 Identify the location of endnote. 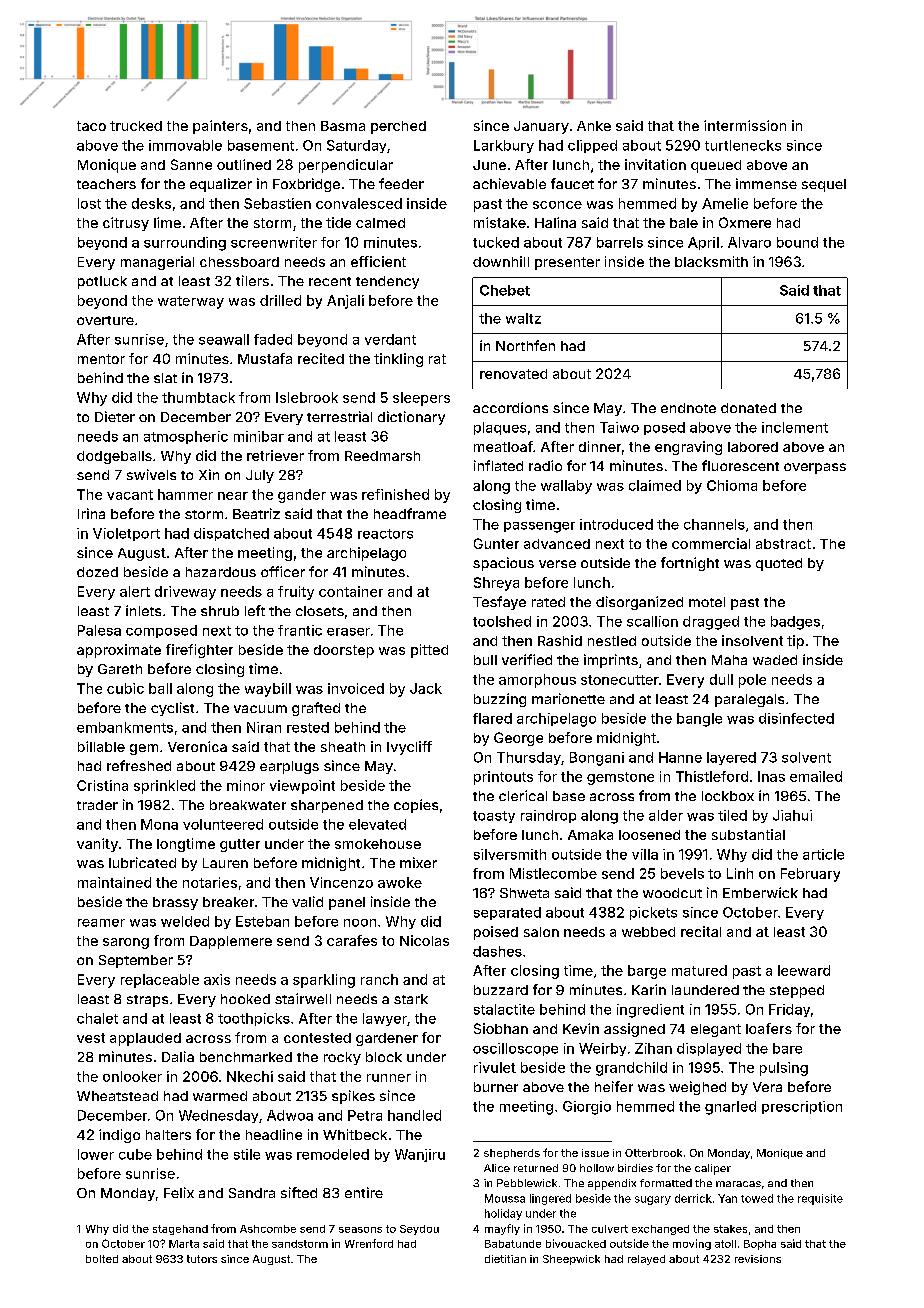
(688, 408).
